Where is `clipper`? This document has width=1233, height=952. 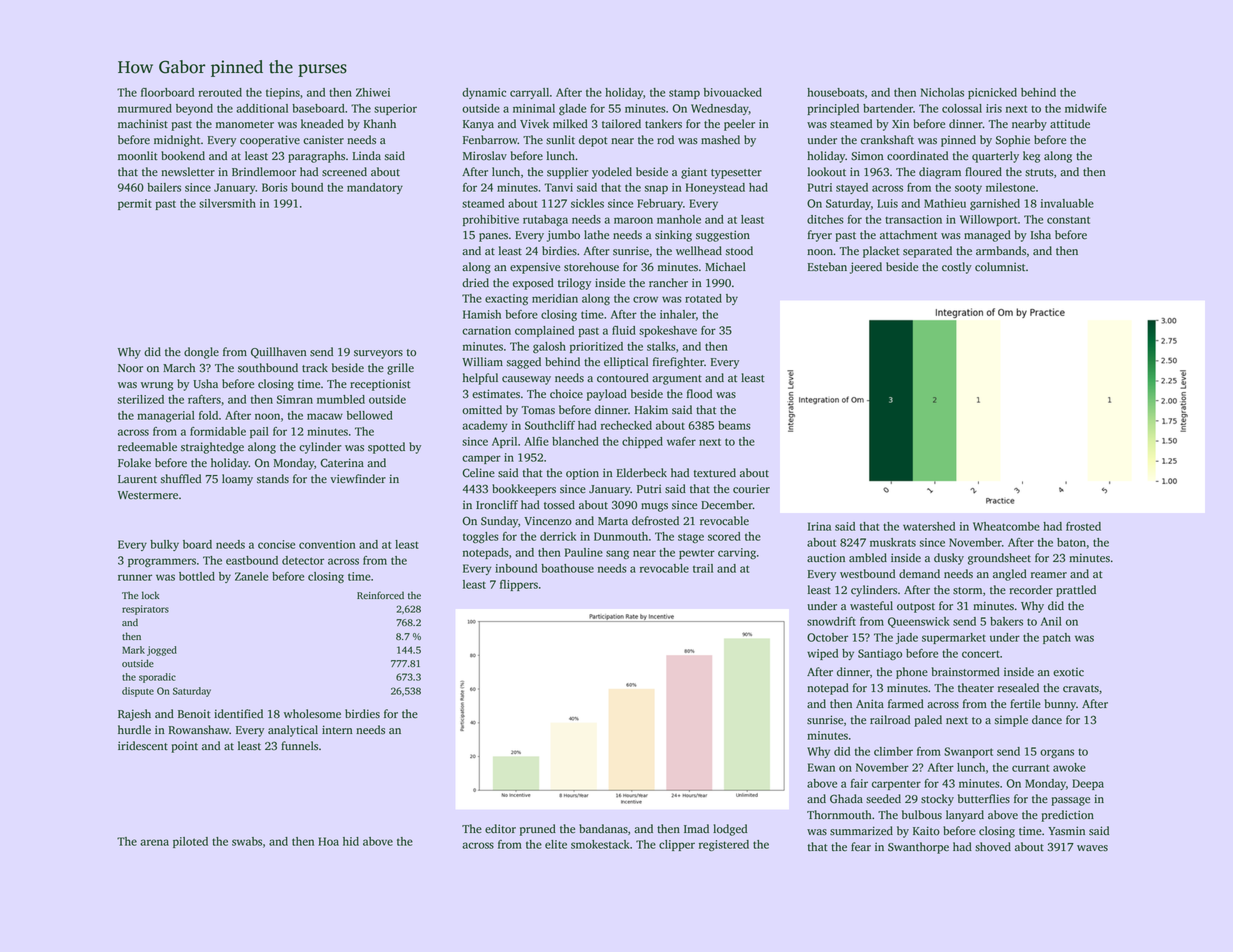
clipper is located at coordinates (677, 845).
